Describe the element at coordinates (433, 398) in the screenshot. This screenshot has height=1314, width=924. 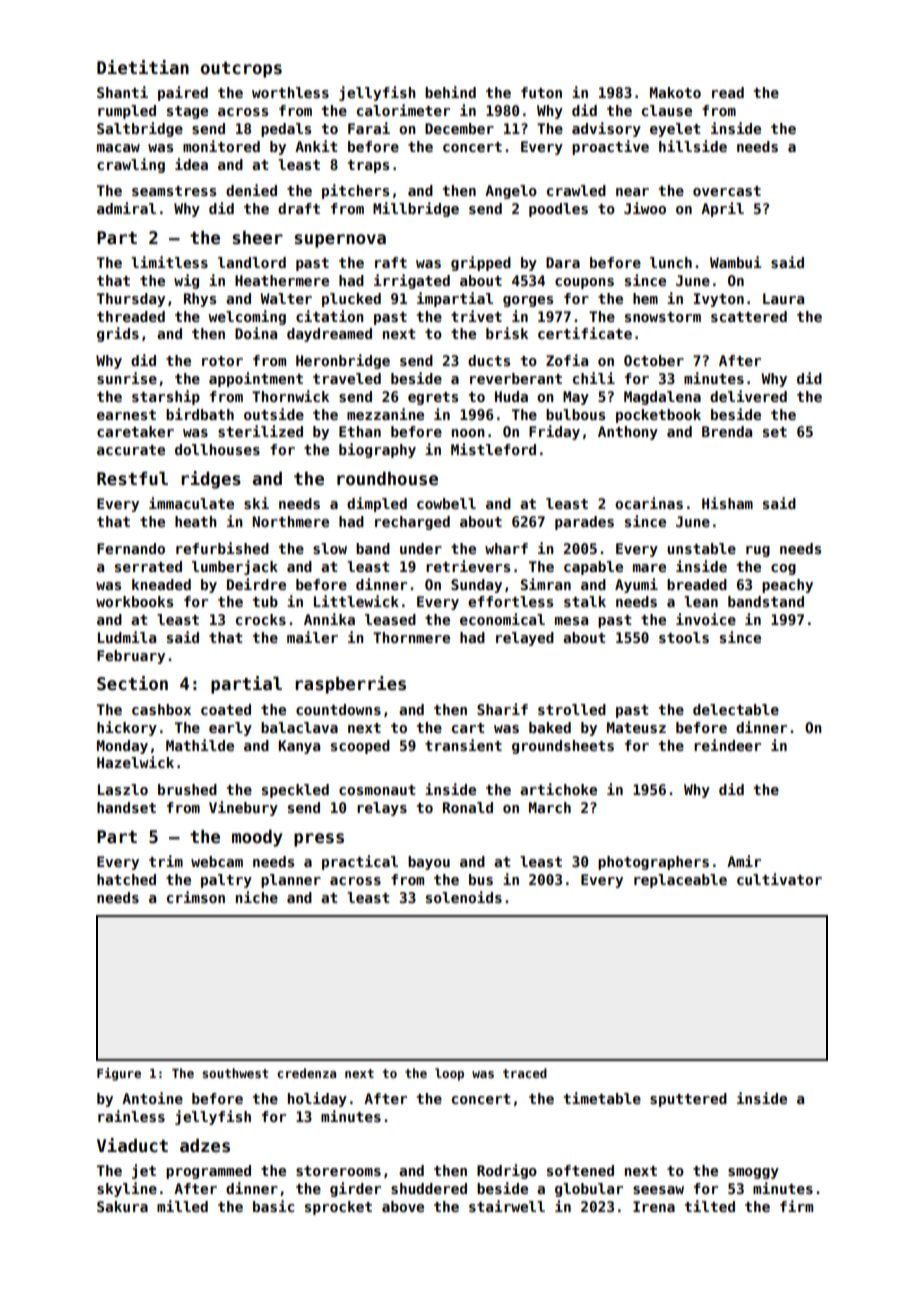
I see `egrets` at that location.
